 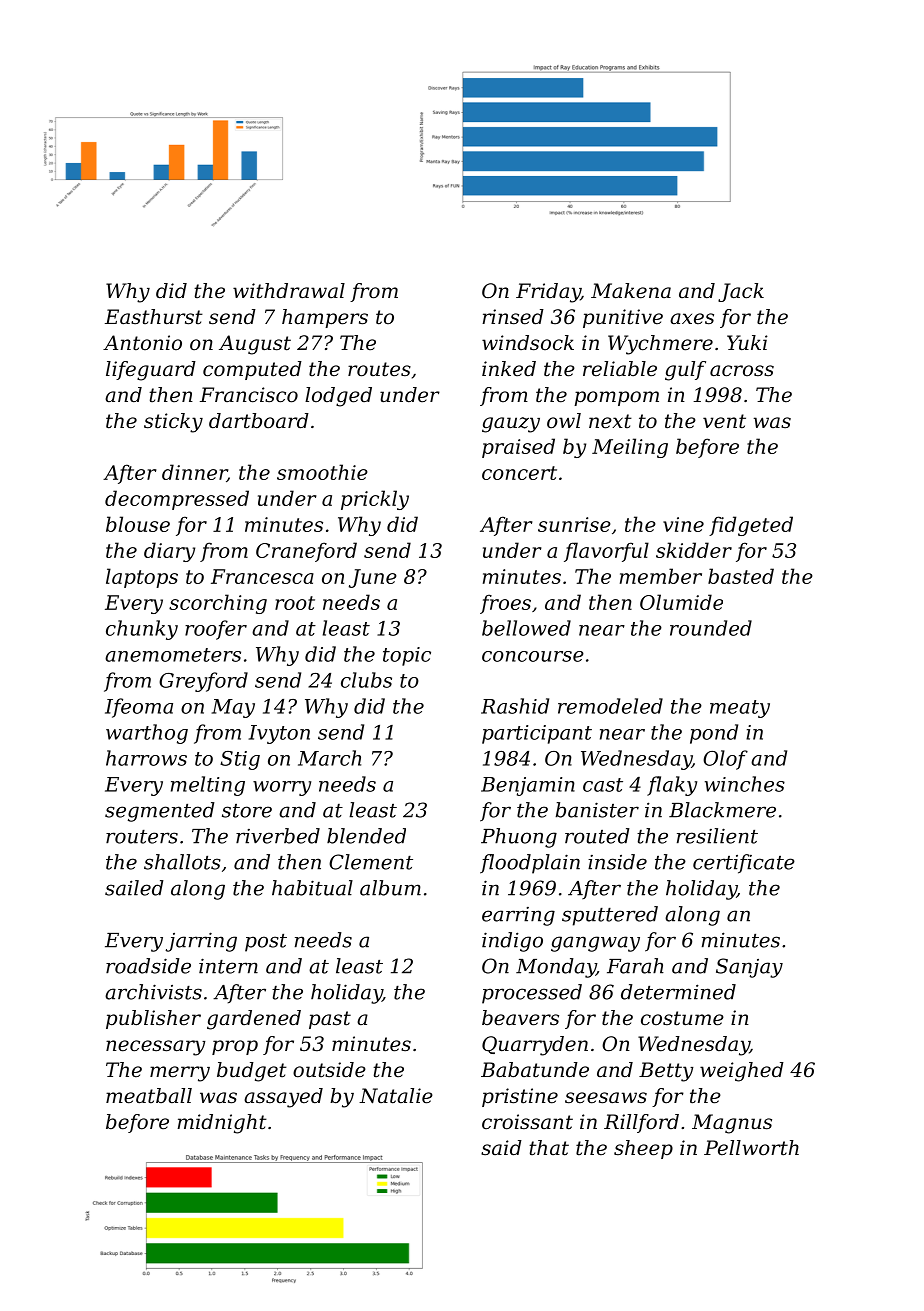 I want to click on harrows, so click(x=146, y=758).
